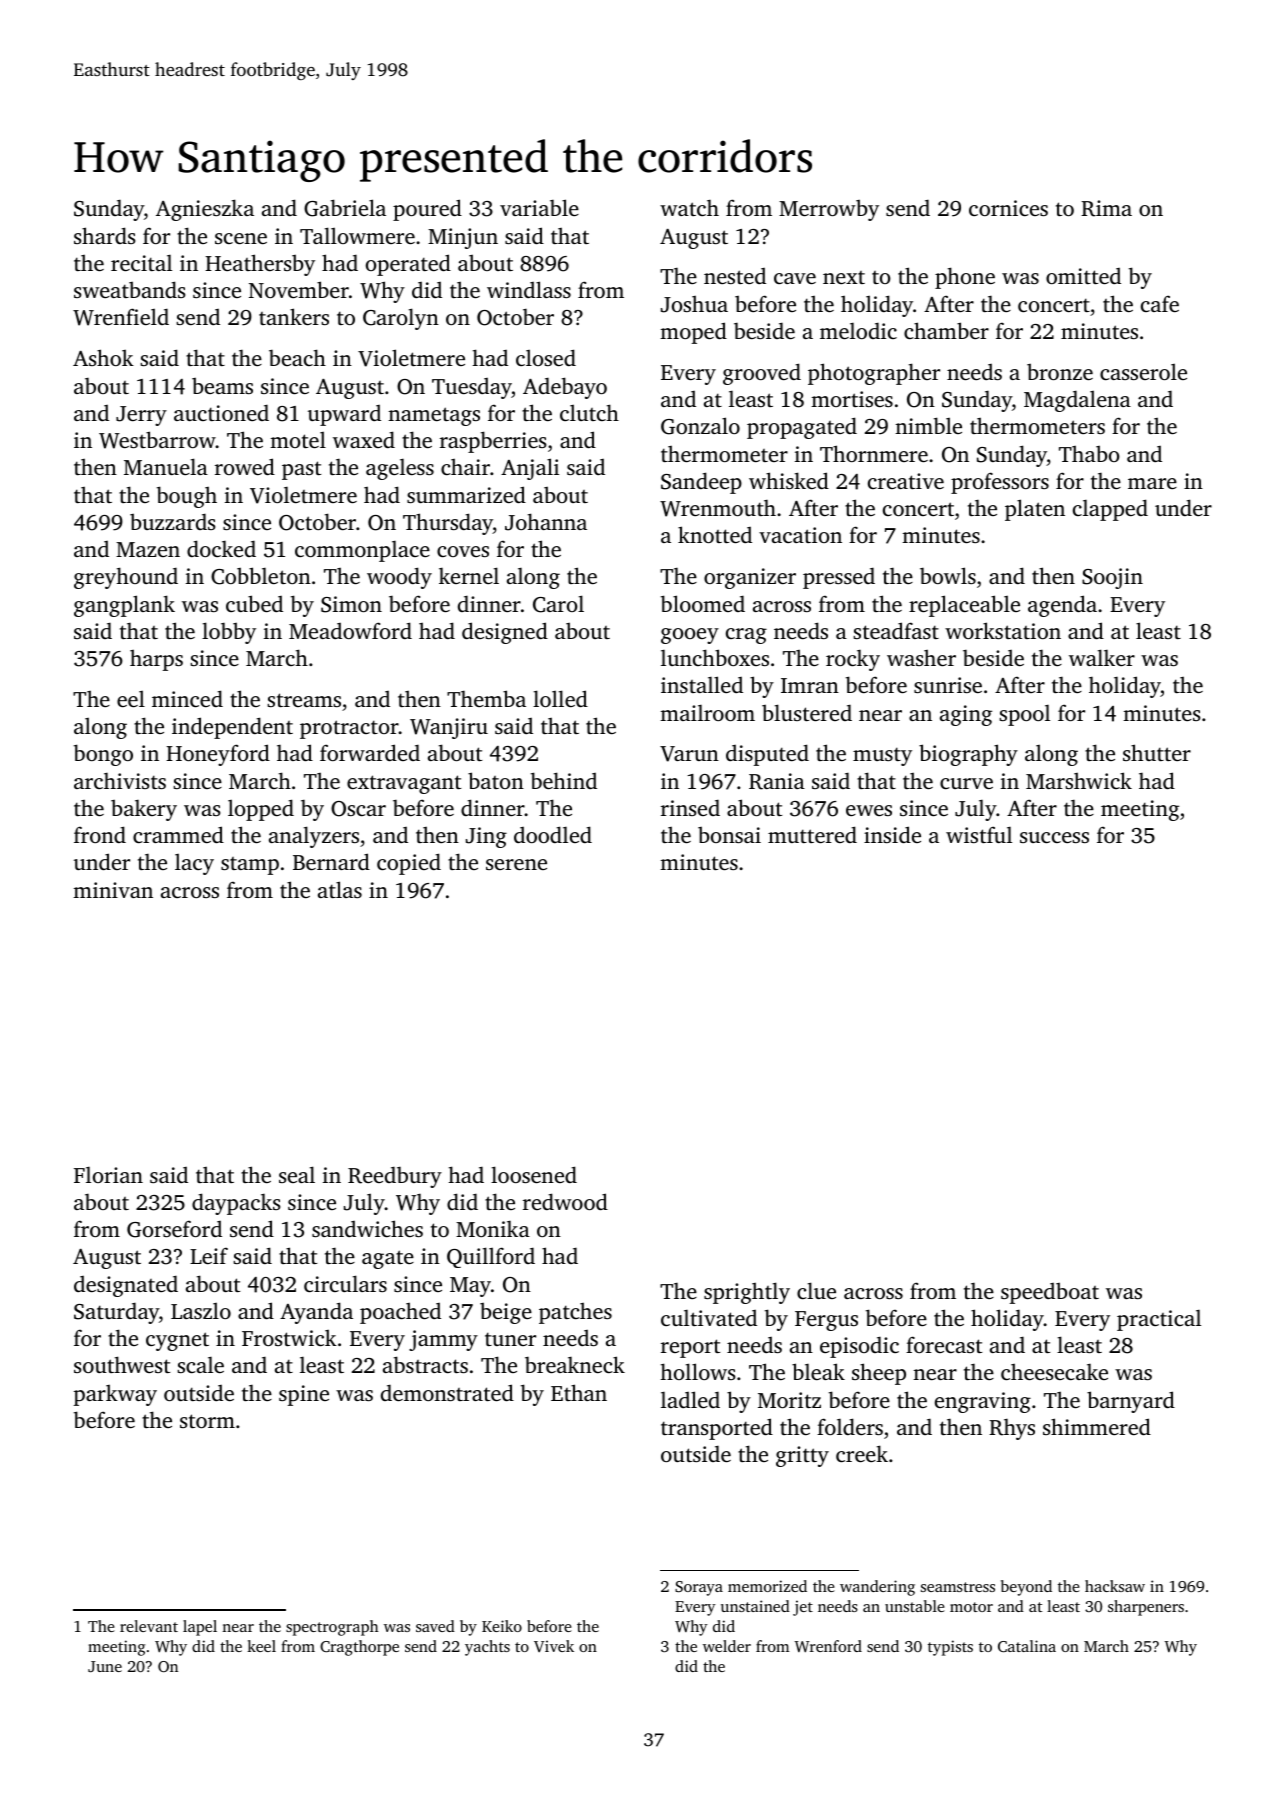 The height and width of the page is (1820, 1287). Describe the element at coordinates (800, 535) in the page. I see `vacation` at that location.
